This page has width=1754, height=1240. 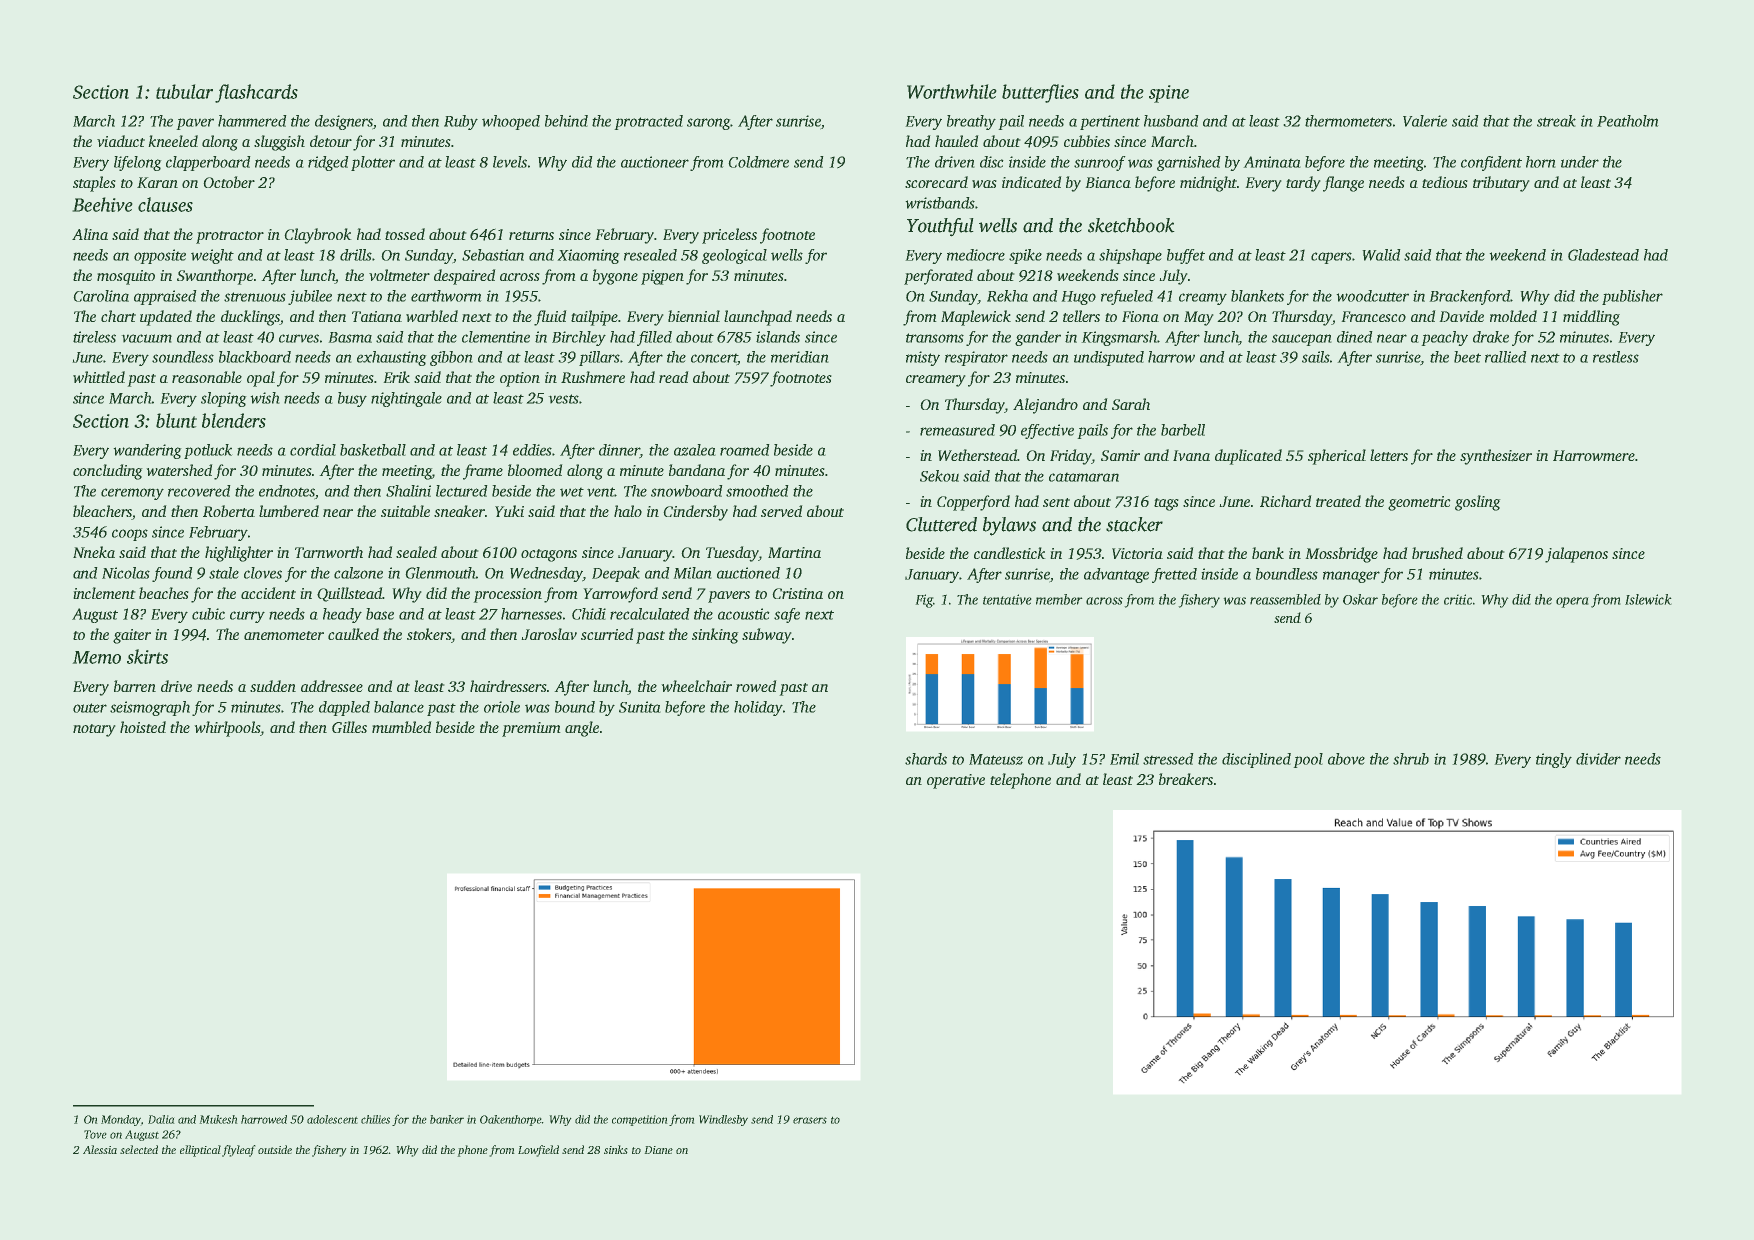 I want to click on candlestick, so click(x=1009, y=553).
